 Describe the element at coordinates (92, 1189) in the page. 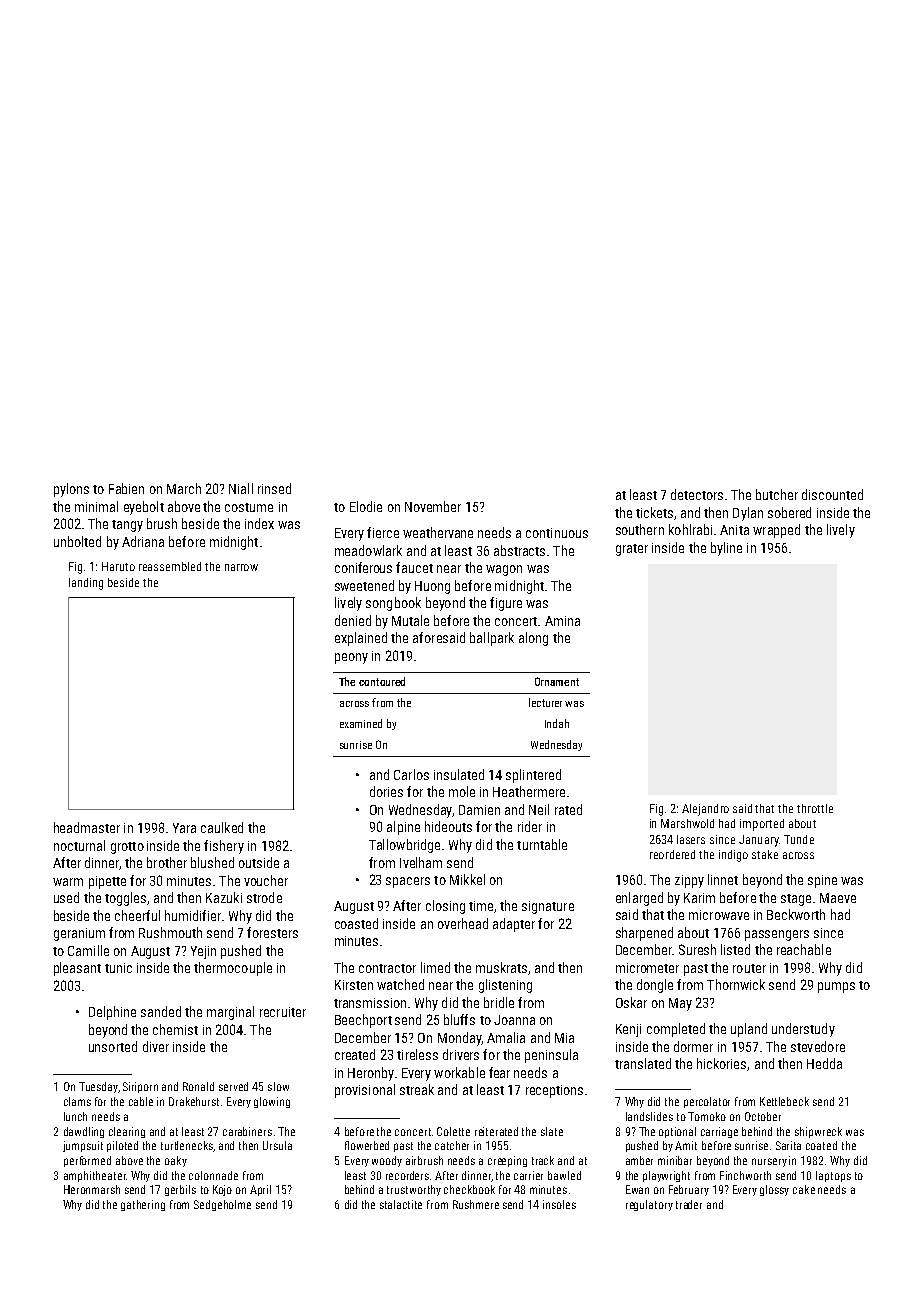

I see `Heronmarsh` at that location.
